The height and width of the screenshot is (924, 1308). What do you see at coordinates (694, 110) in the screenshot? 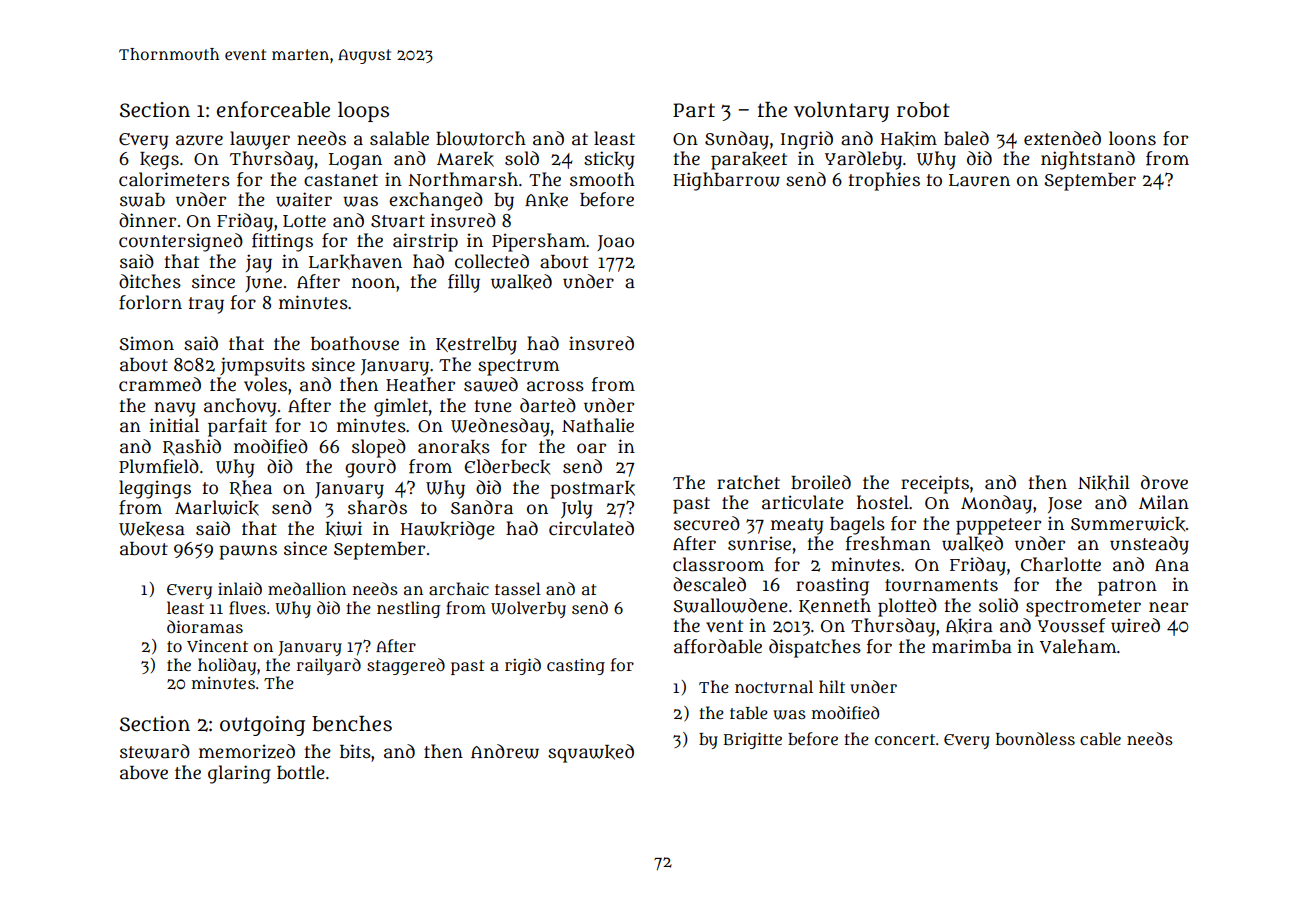
I see `Part` at bounding box center [694, 110].
